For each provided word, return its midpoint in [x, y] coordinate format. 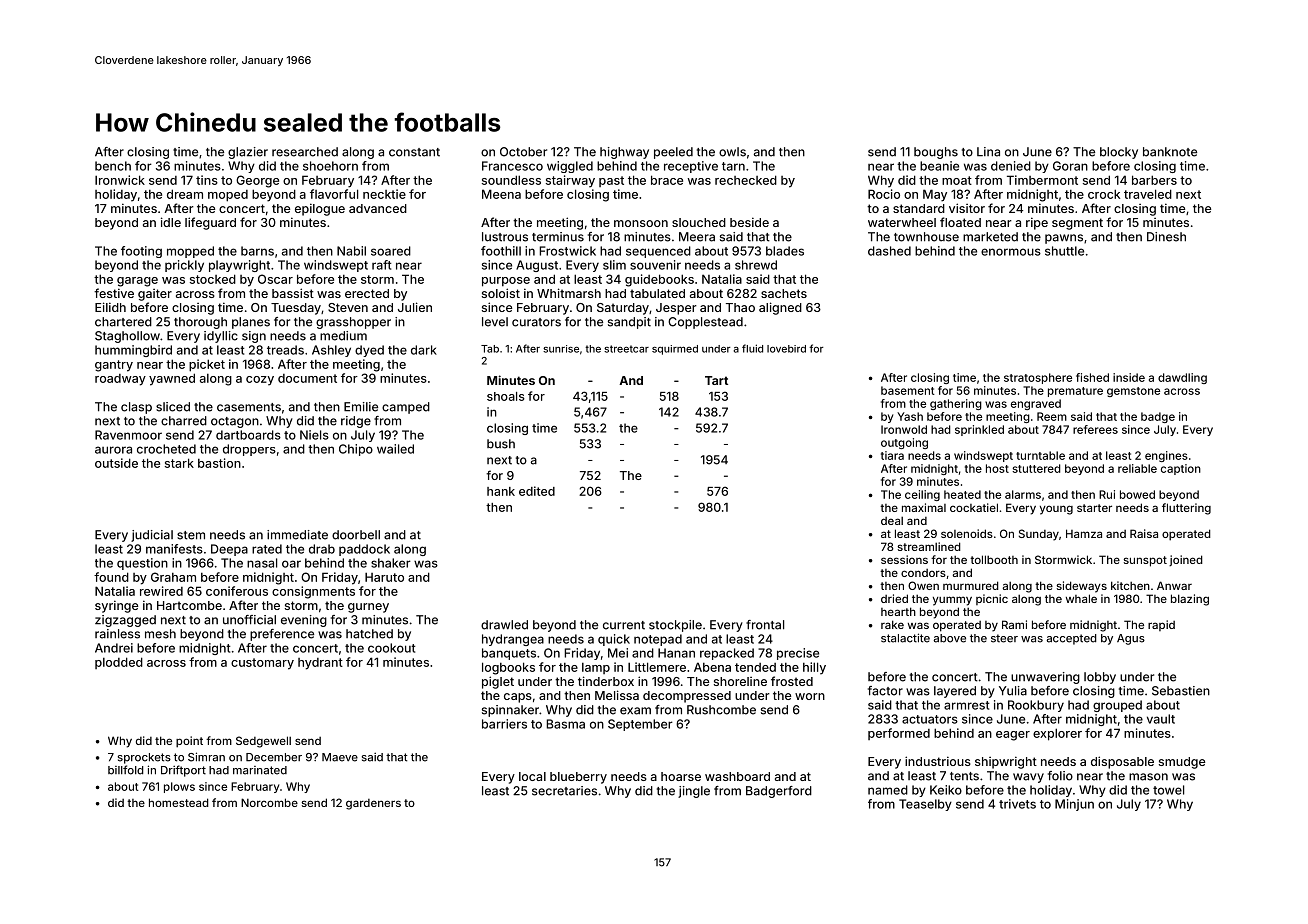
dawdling [1182, 378]
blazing [1190, 600]
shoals [506, 396]
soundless [511, 180]
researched [305, 152]
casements [249, 407]
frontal [765, 625]
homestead [179, 802]
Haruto [384, 577]
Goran [1070, 166]
